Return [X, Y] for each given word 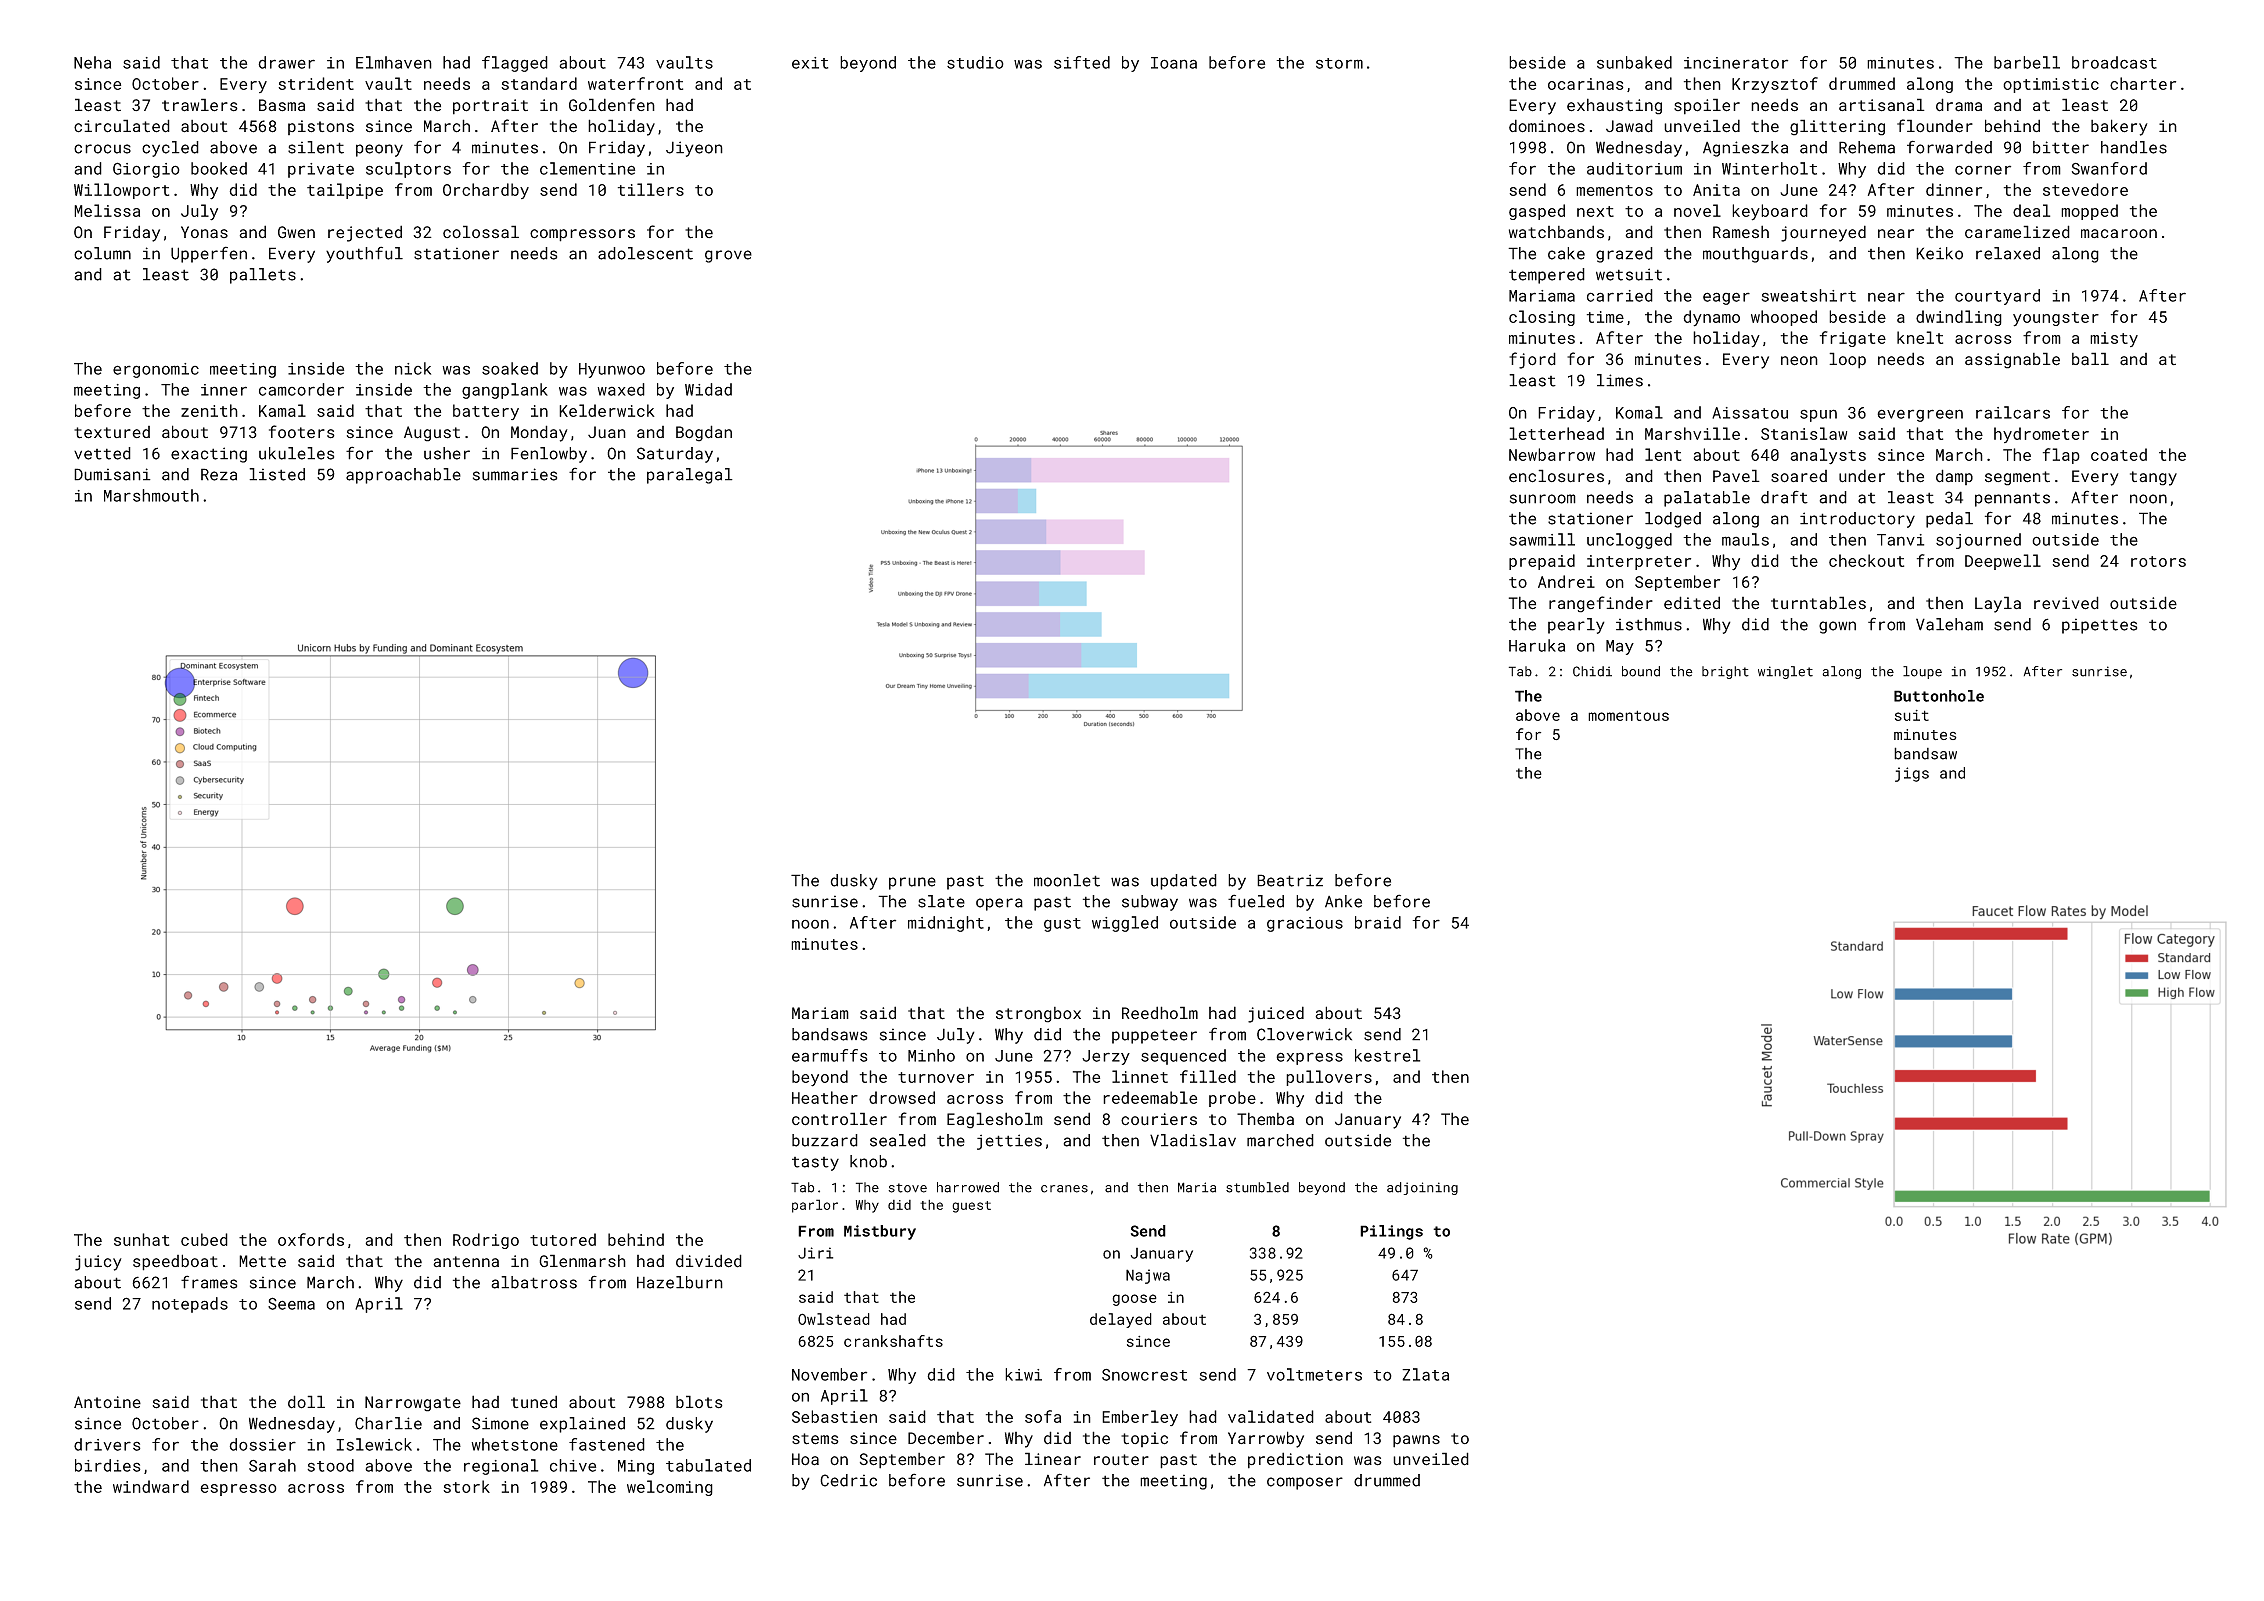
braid [1378, 922]
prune [912, 883]
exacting [209, 455]
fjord [1532, 360]
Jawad [1629, 126]
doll [306, 1402]
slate [941, 901]
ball [2090, 359]
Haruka [1537, 645]
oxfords [311, 1239]
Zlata [1425, 1374]
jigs [1912, 774]
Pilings [1391, 1232]
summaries [515, 474]
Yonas [204, 232]
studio [975, 62]
